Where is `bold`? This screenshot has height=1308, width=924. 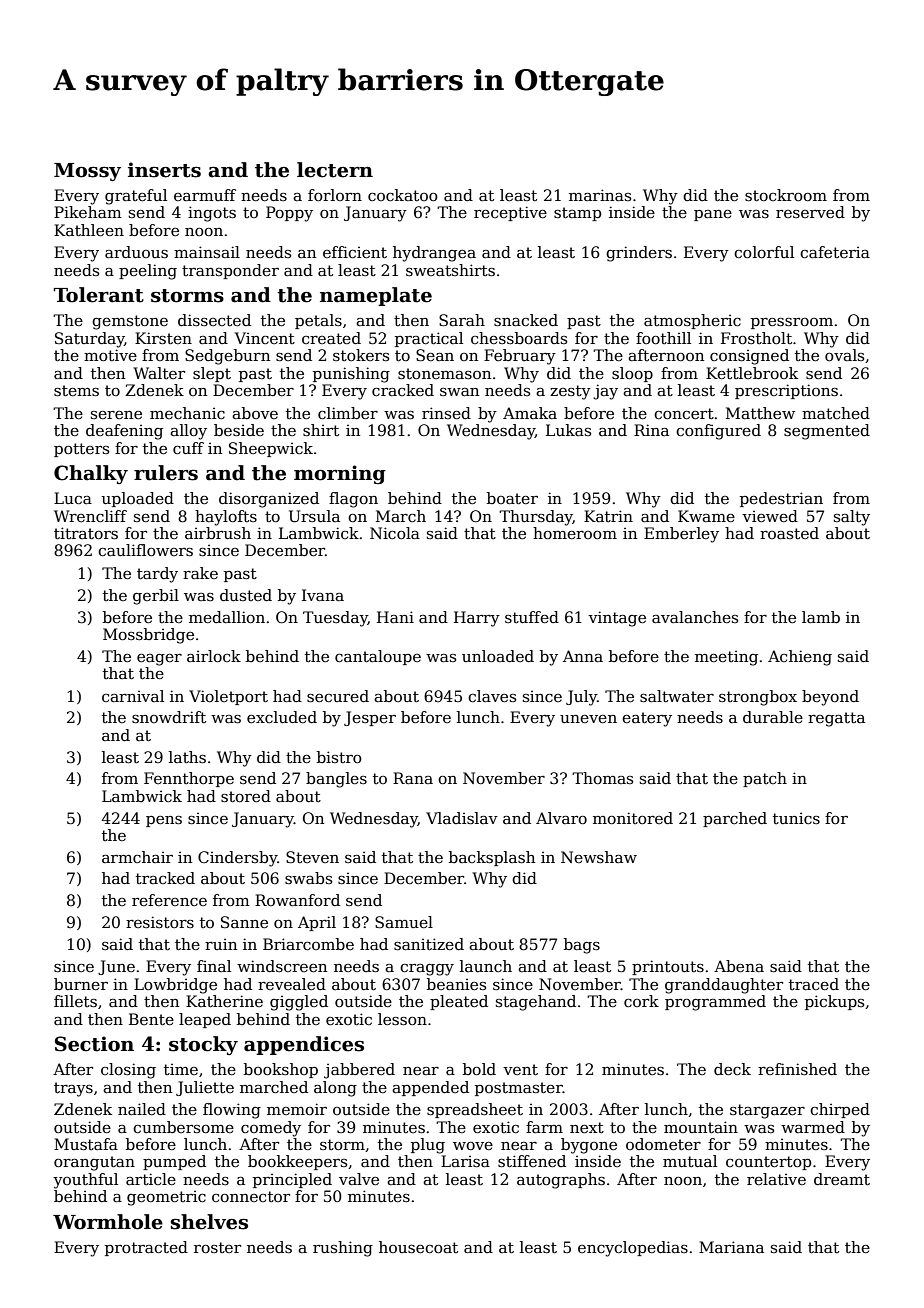
bold is located at coordinates (479, 1069).
